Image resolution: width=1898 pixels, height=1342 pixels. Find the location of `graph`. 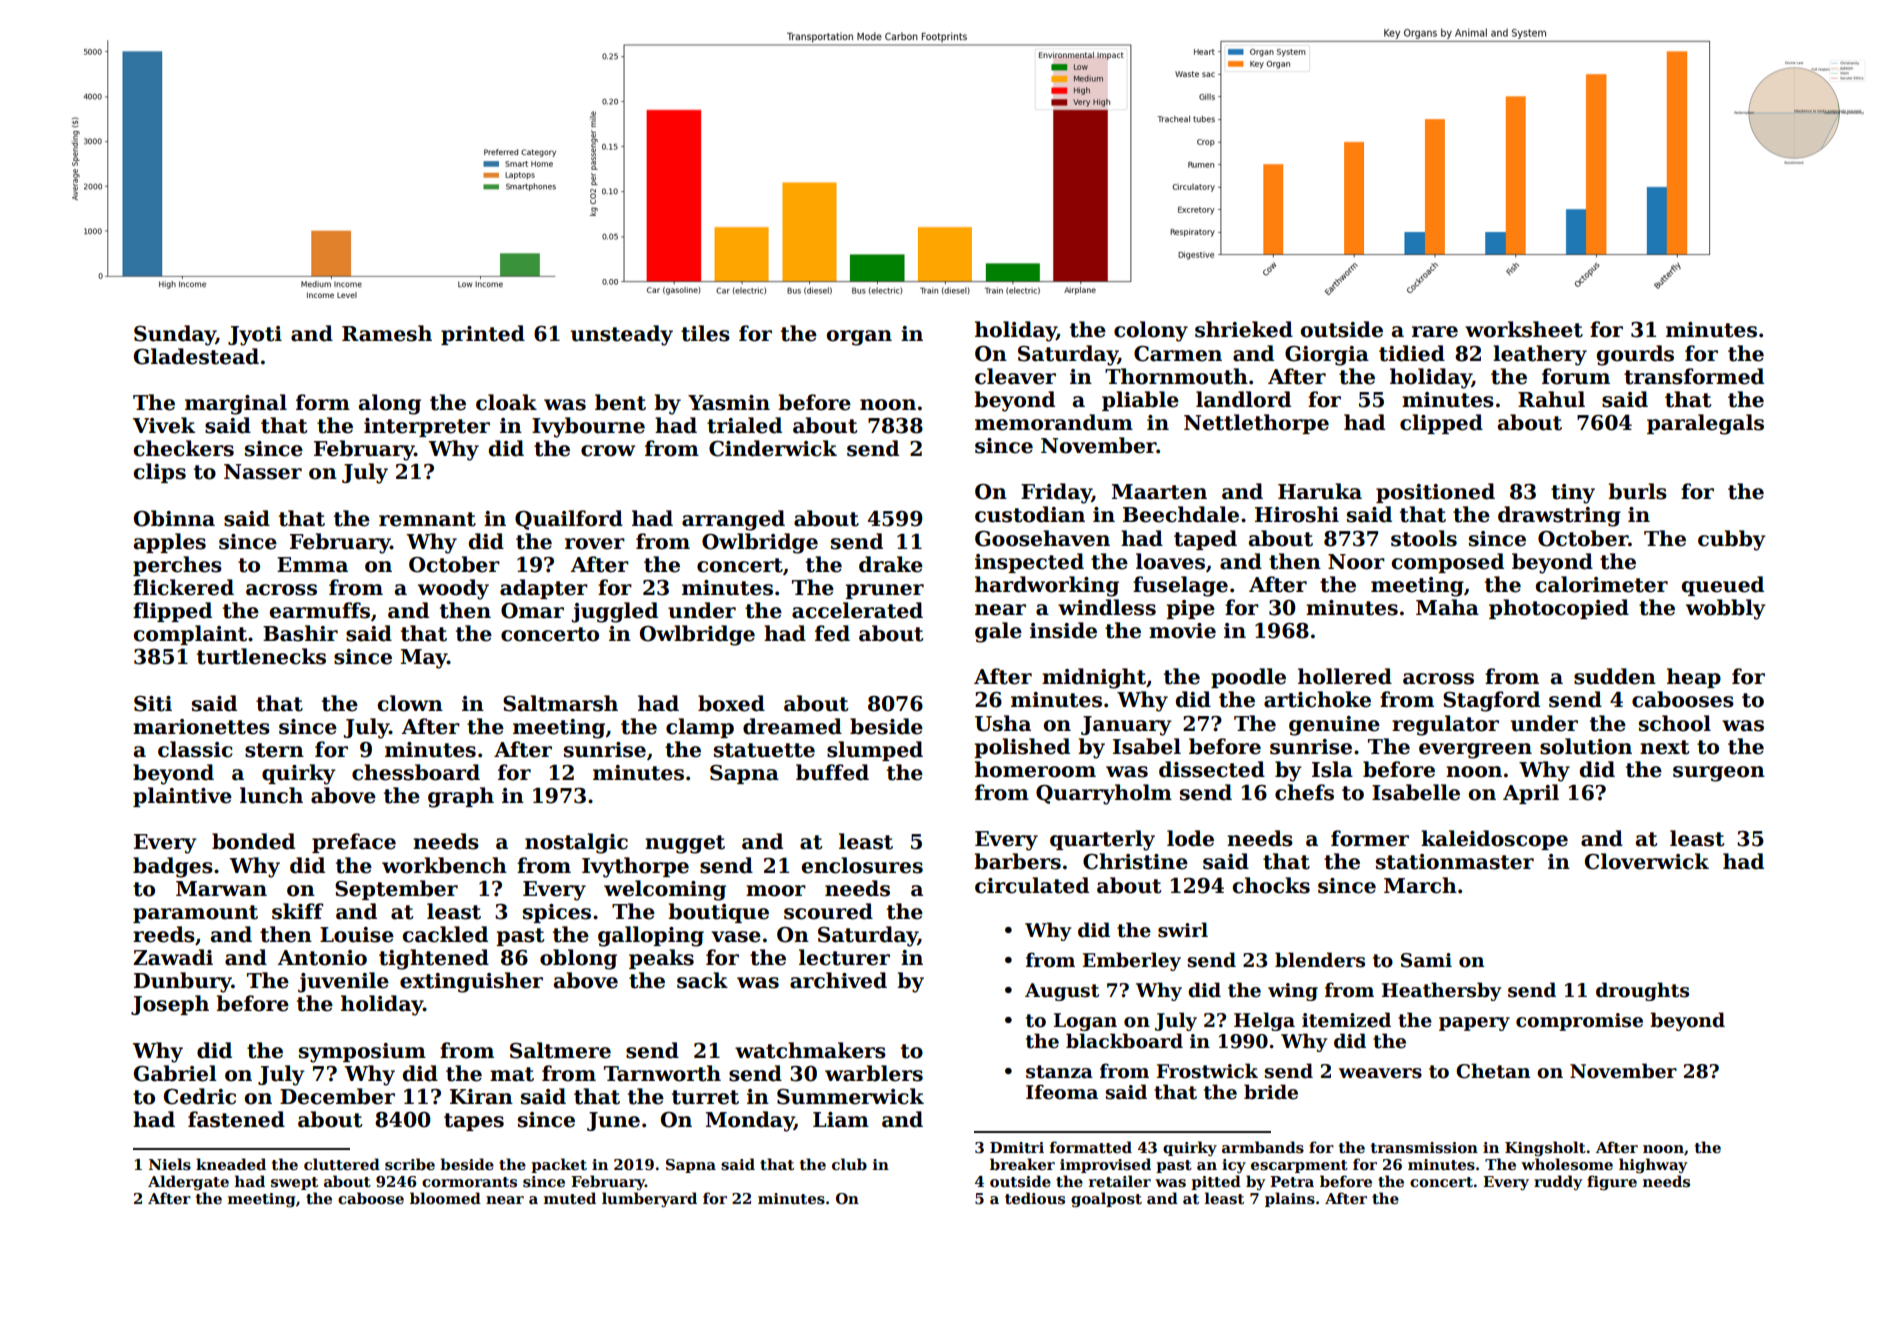

graph is located at coordinates (461, 797).
